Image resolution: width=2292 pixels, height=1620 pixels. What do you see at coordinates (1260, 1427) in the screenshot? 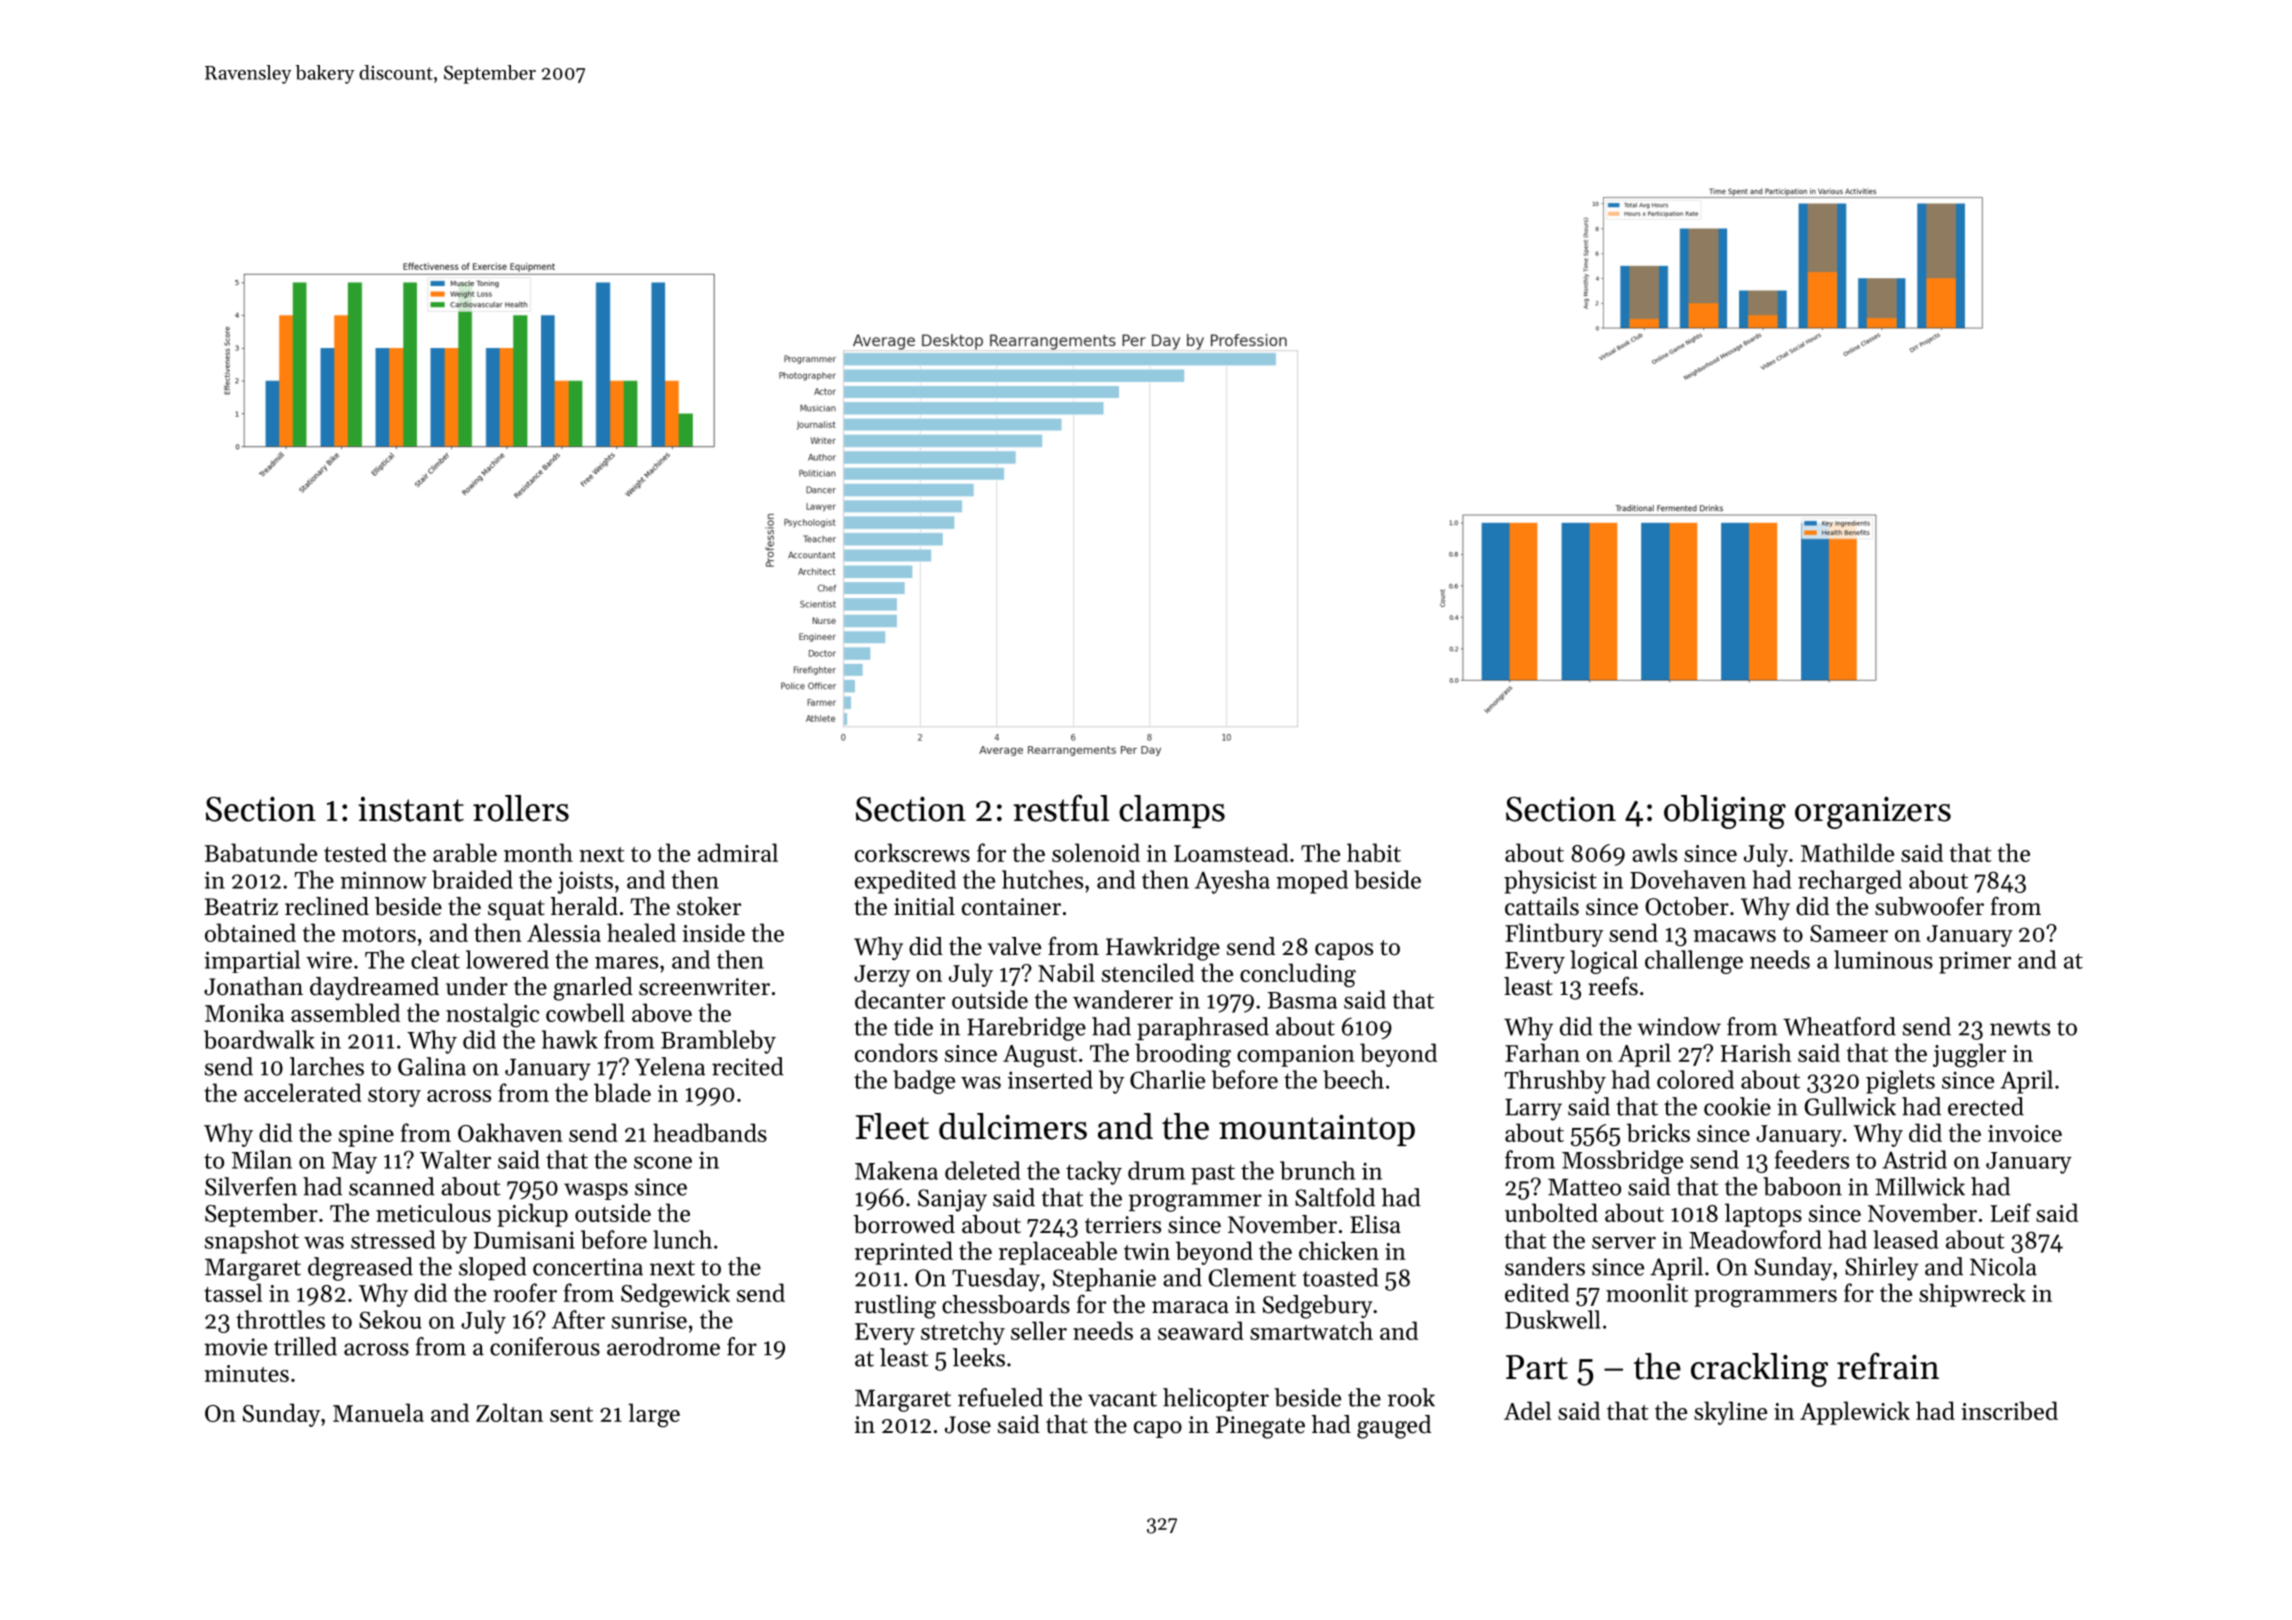
I see `Pinegate` at bounding box center [1260, 1427].
